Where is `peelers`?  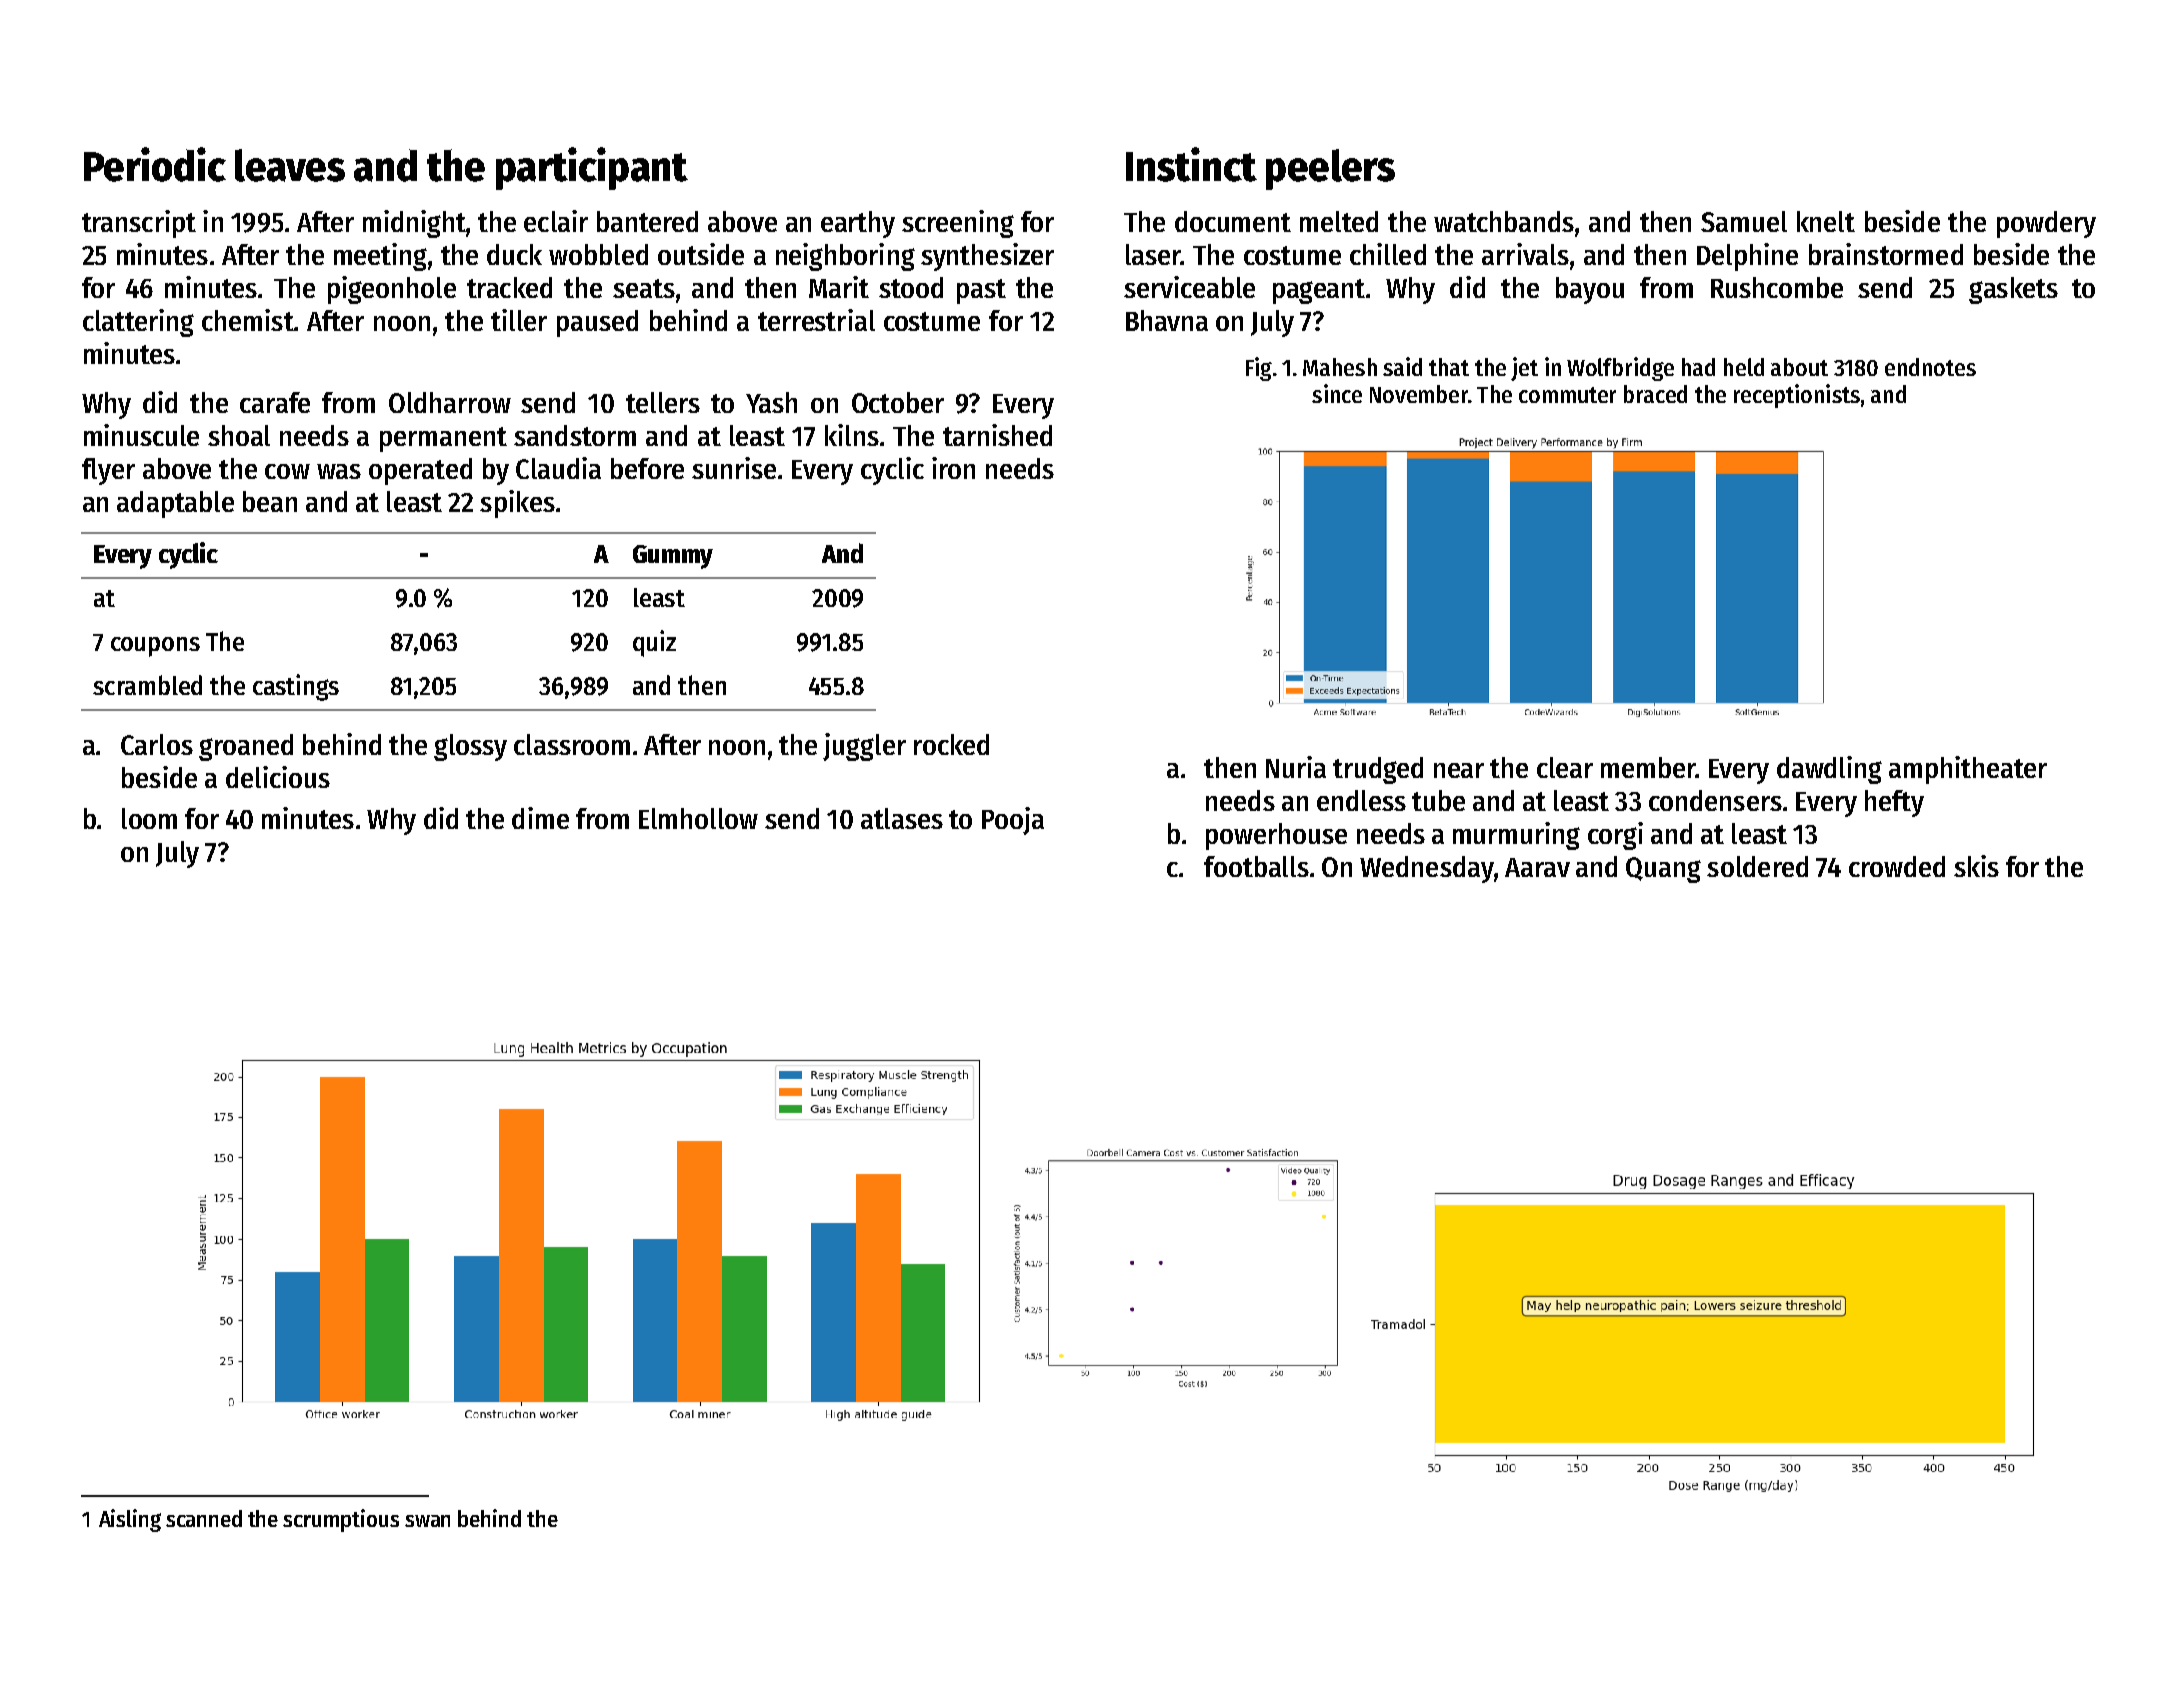
peelers is located at coordinates (1330, 169).
